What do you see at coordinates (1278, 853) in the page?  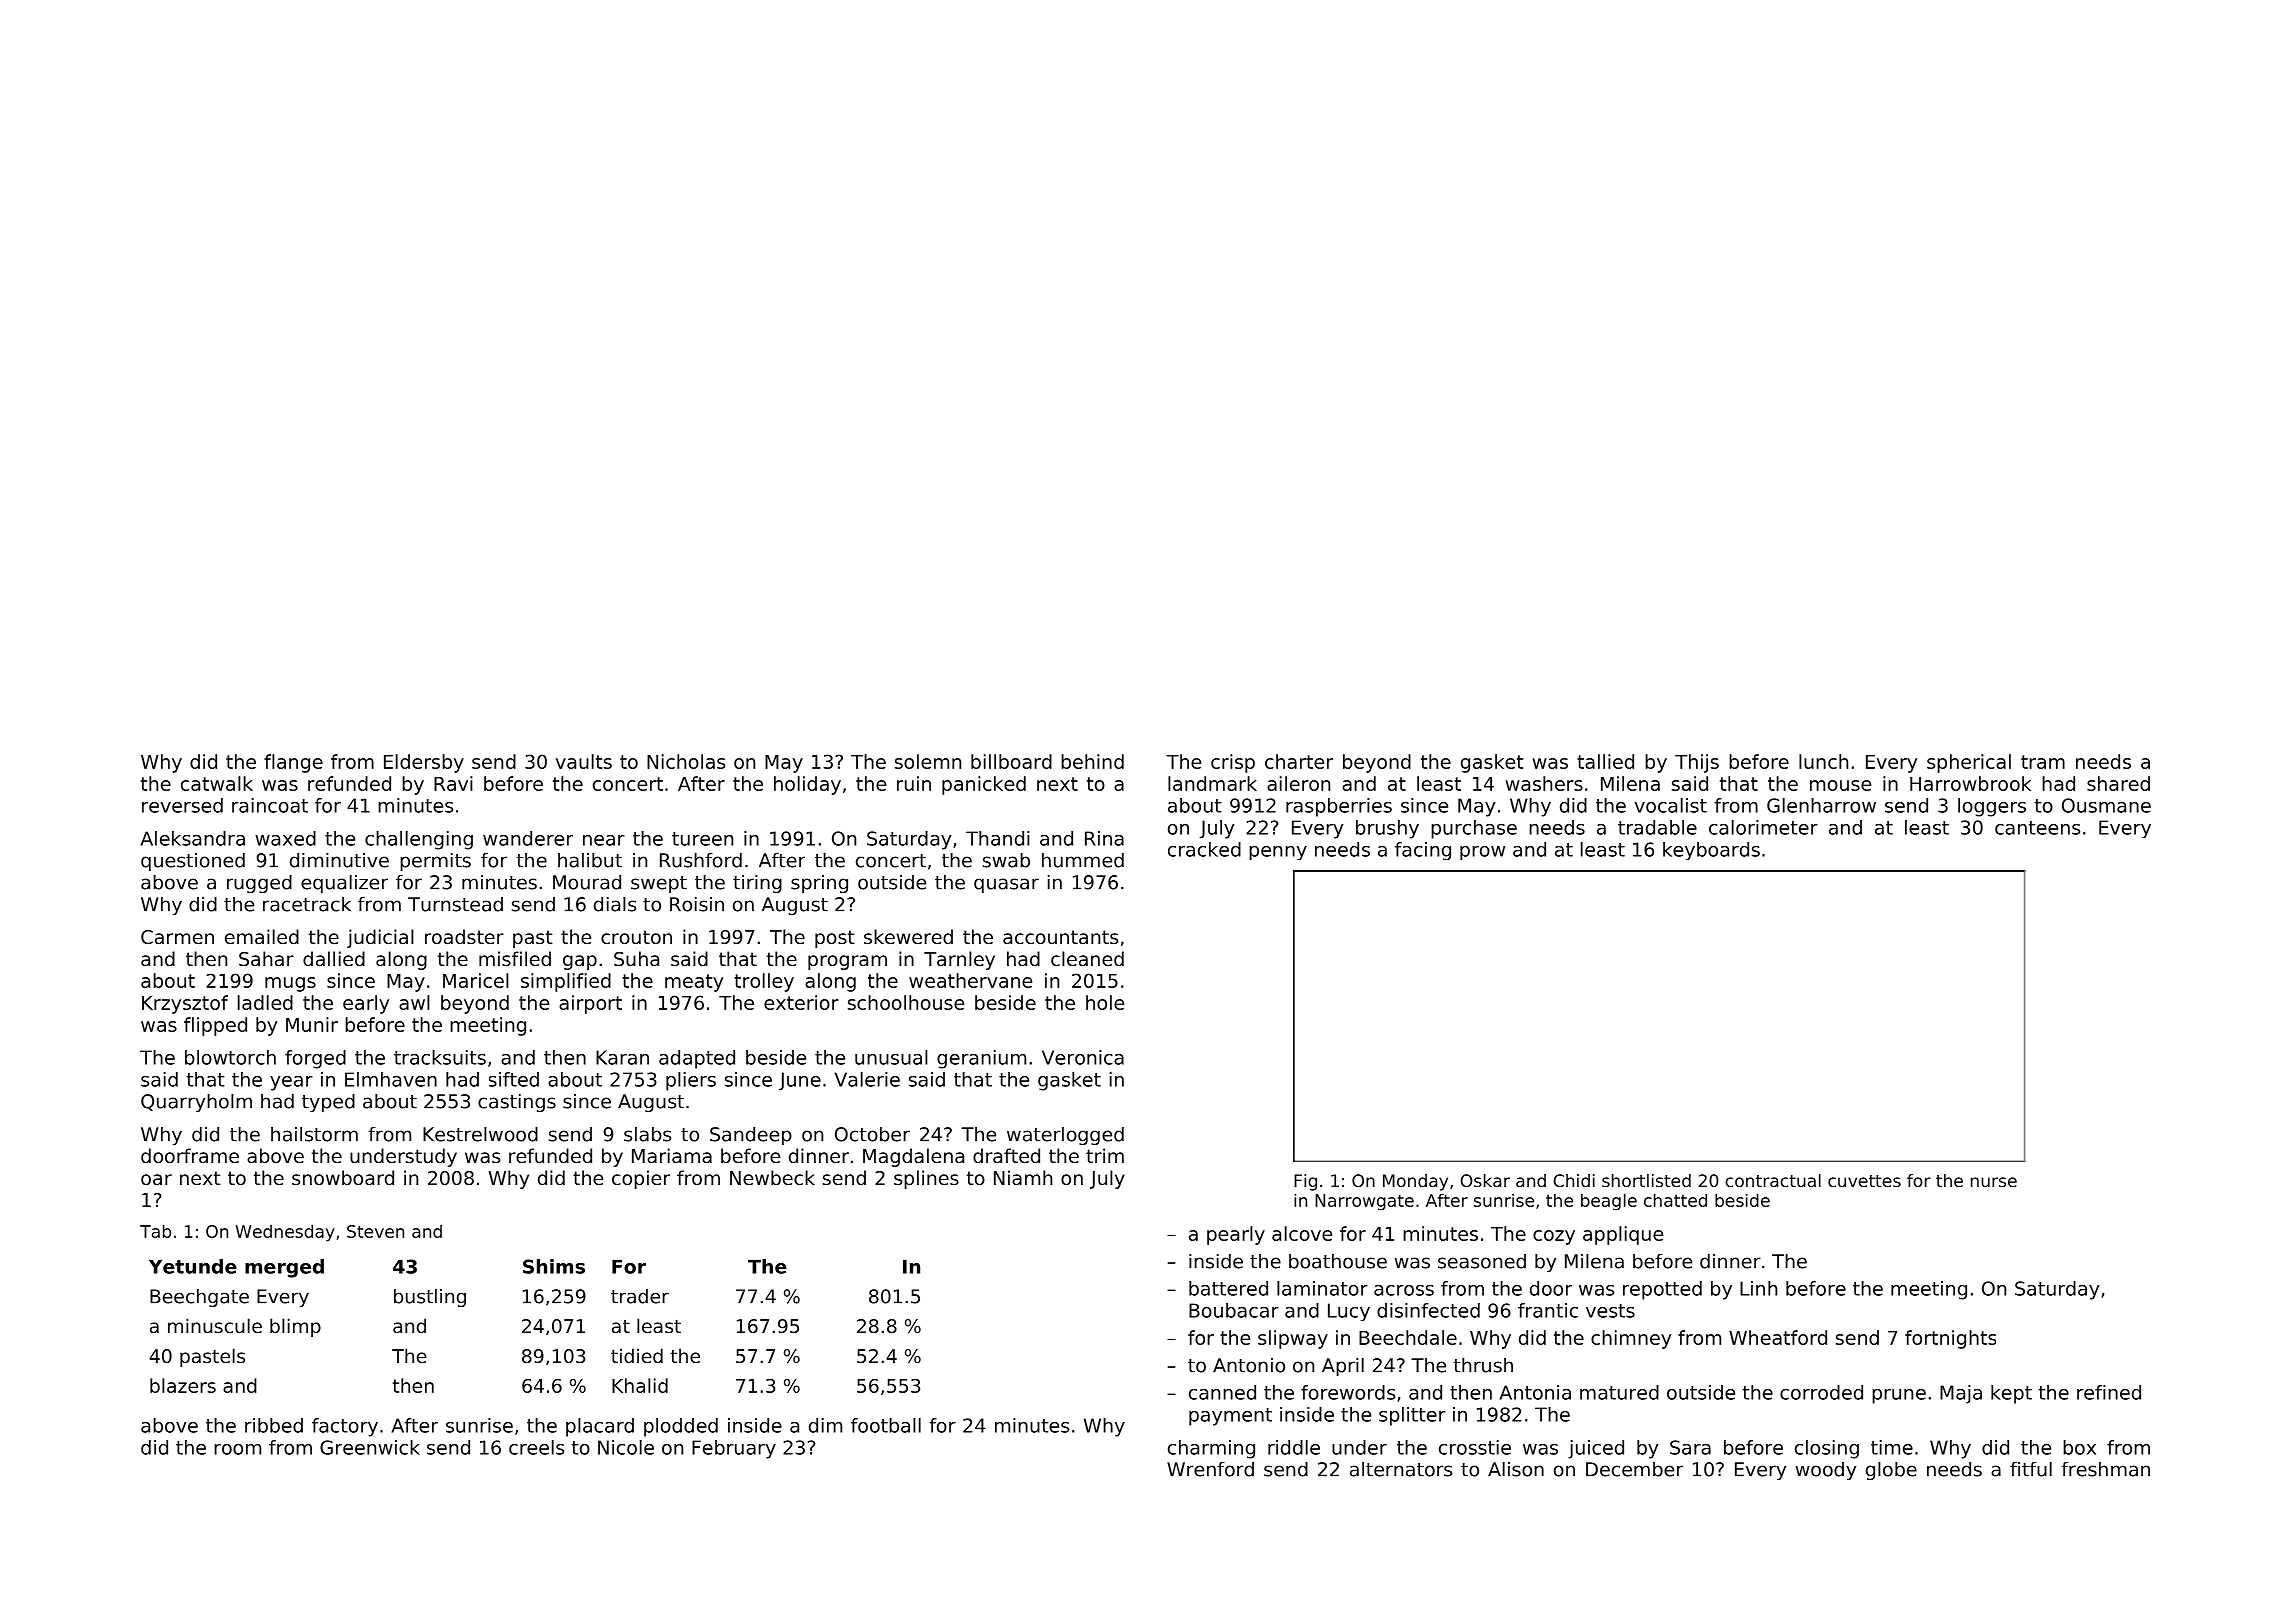 I see `penny` at bounding box center [1278, 853].
